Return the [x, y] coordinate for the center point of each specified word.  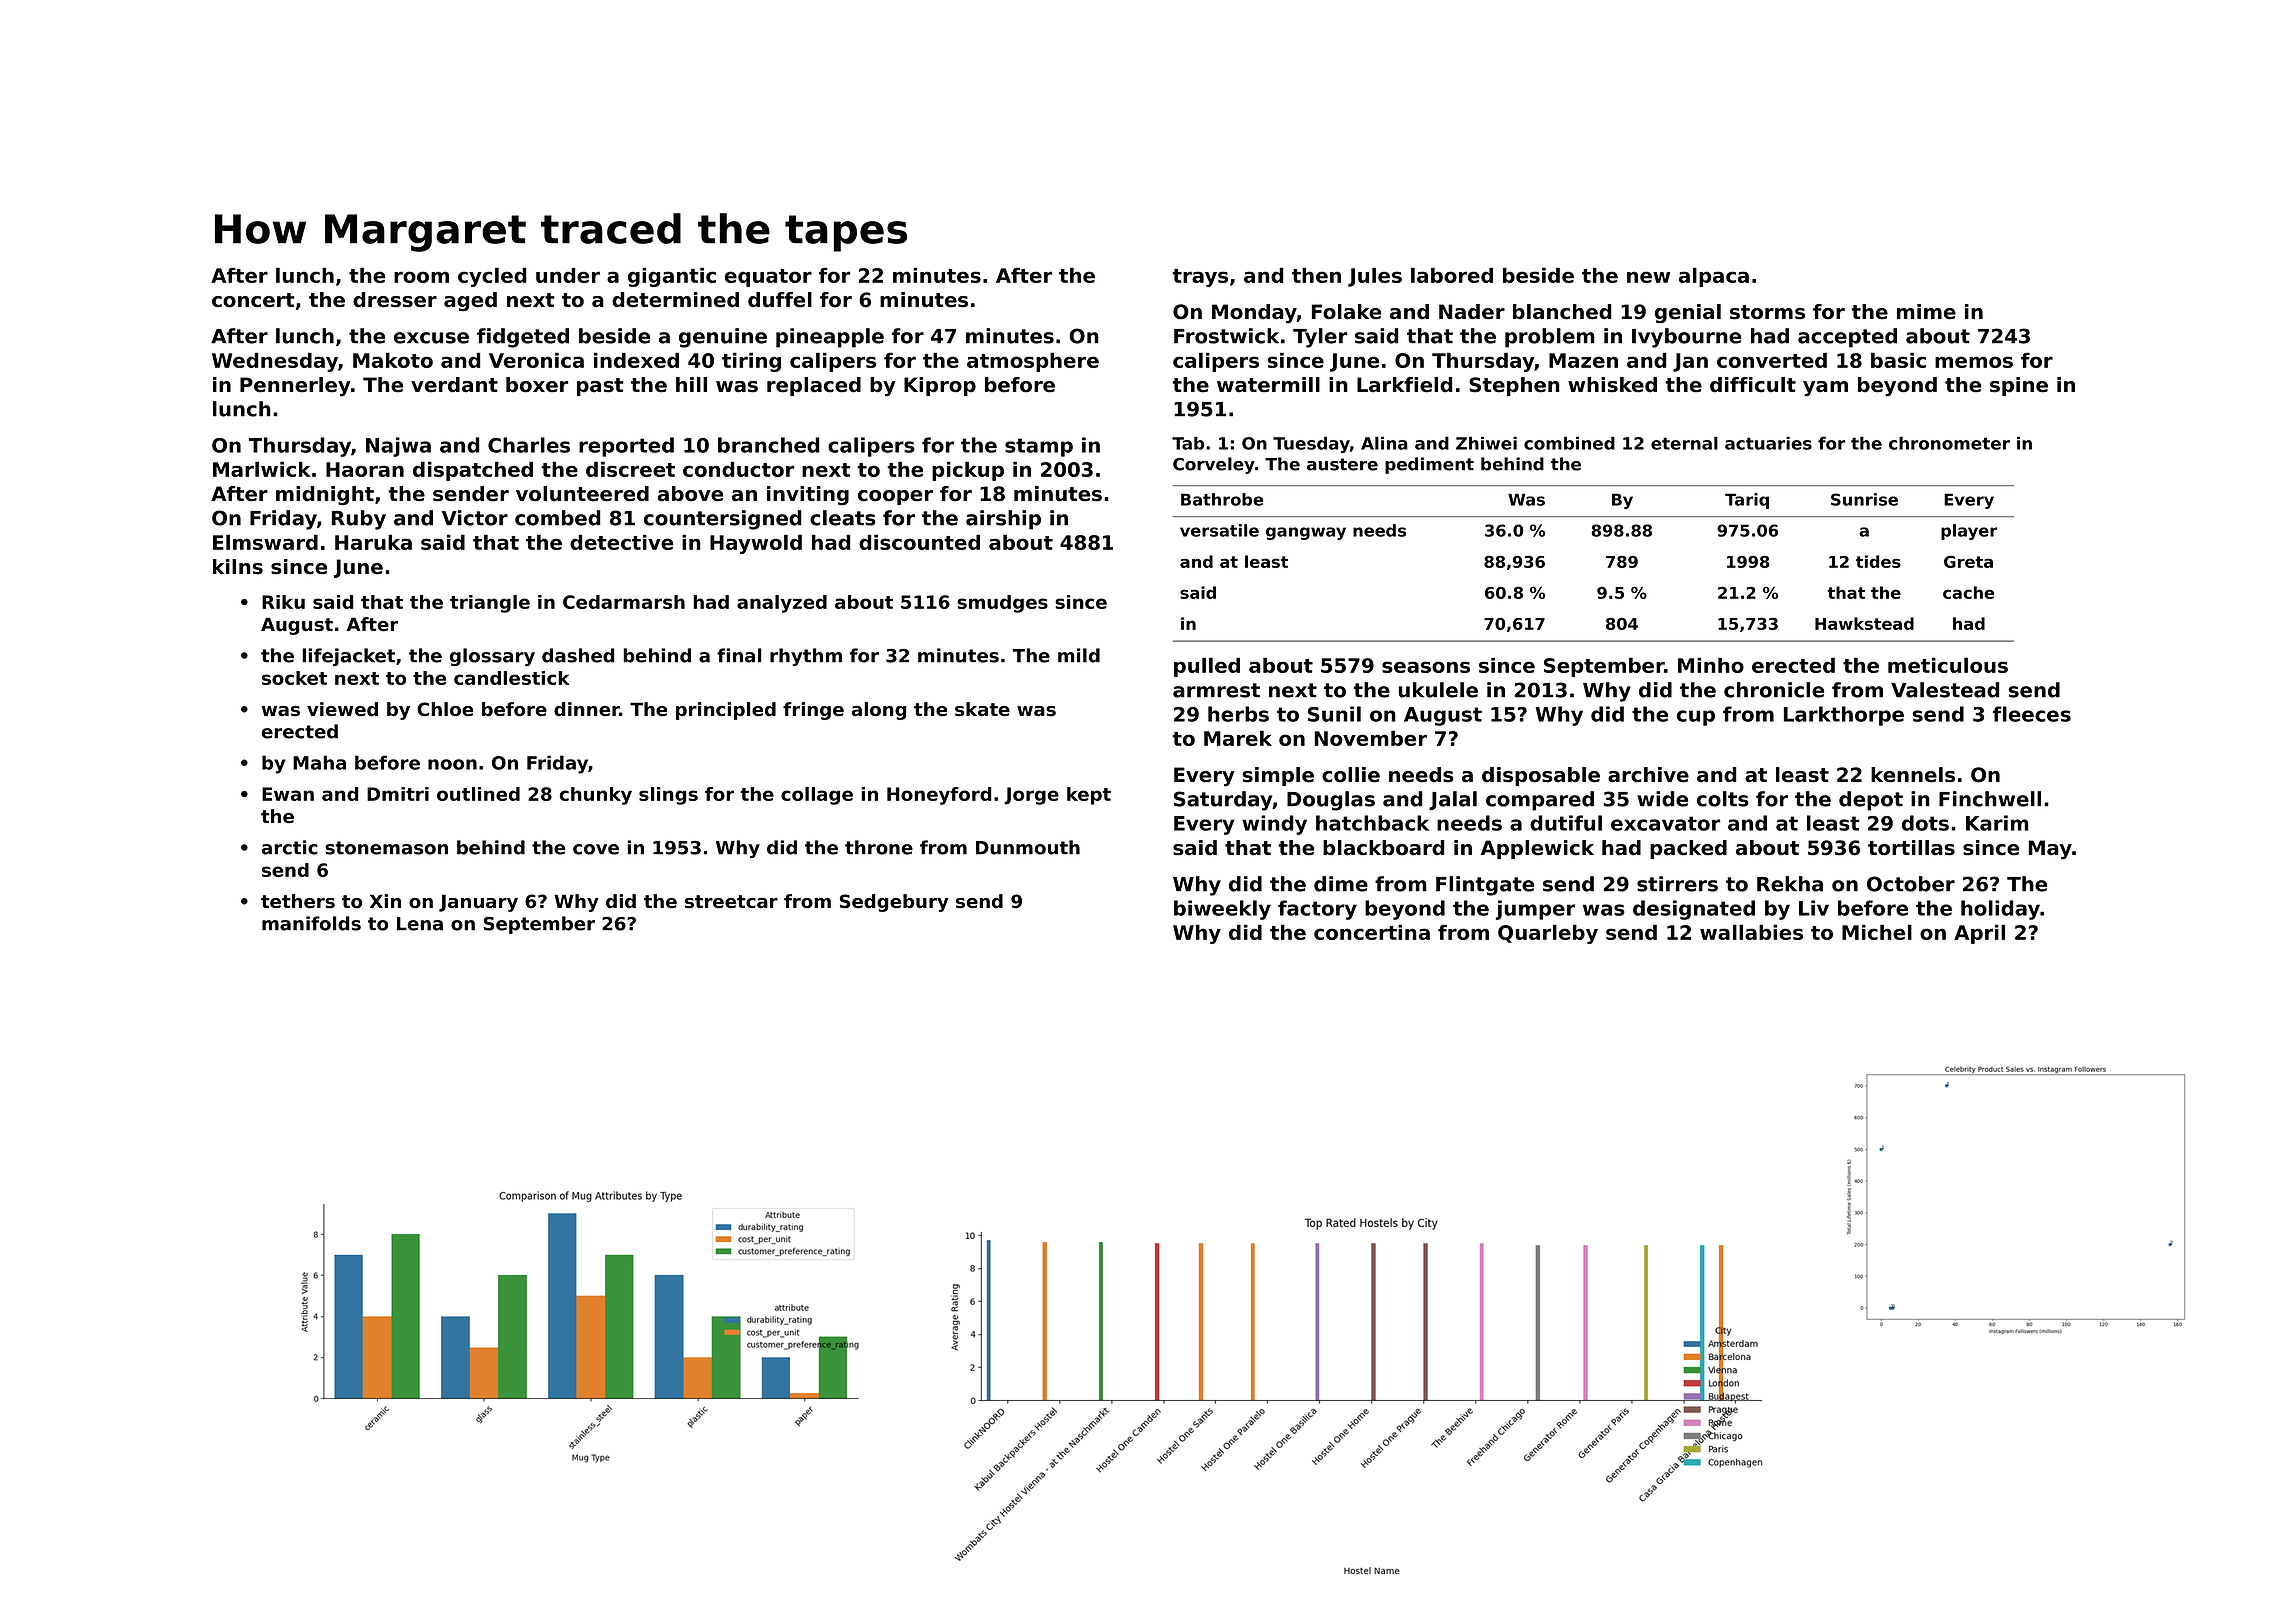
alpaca [1714, 277]
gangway [1306, 533]
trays [1200, 278]
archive [1648, 775]
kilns [238, 567]
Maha [319, 762]
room [421, 277]
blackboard [1383, 848]
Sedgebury [894, 903]
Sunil [1334, 714]
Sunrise [1864, 499]
